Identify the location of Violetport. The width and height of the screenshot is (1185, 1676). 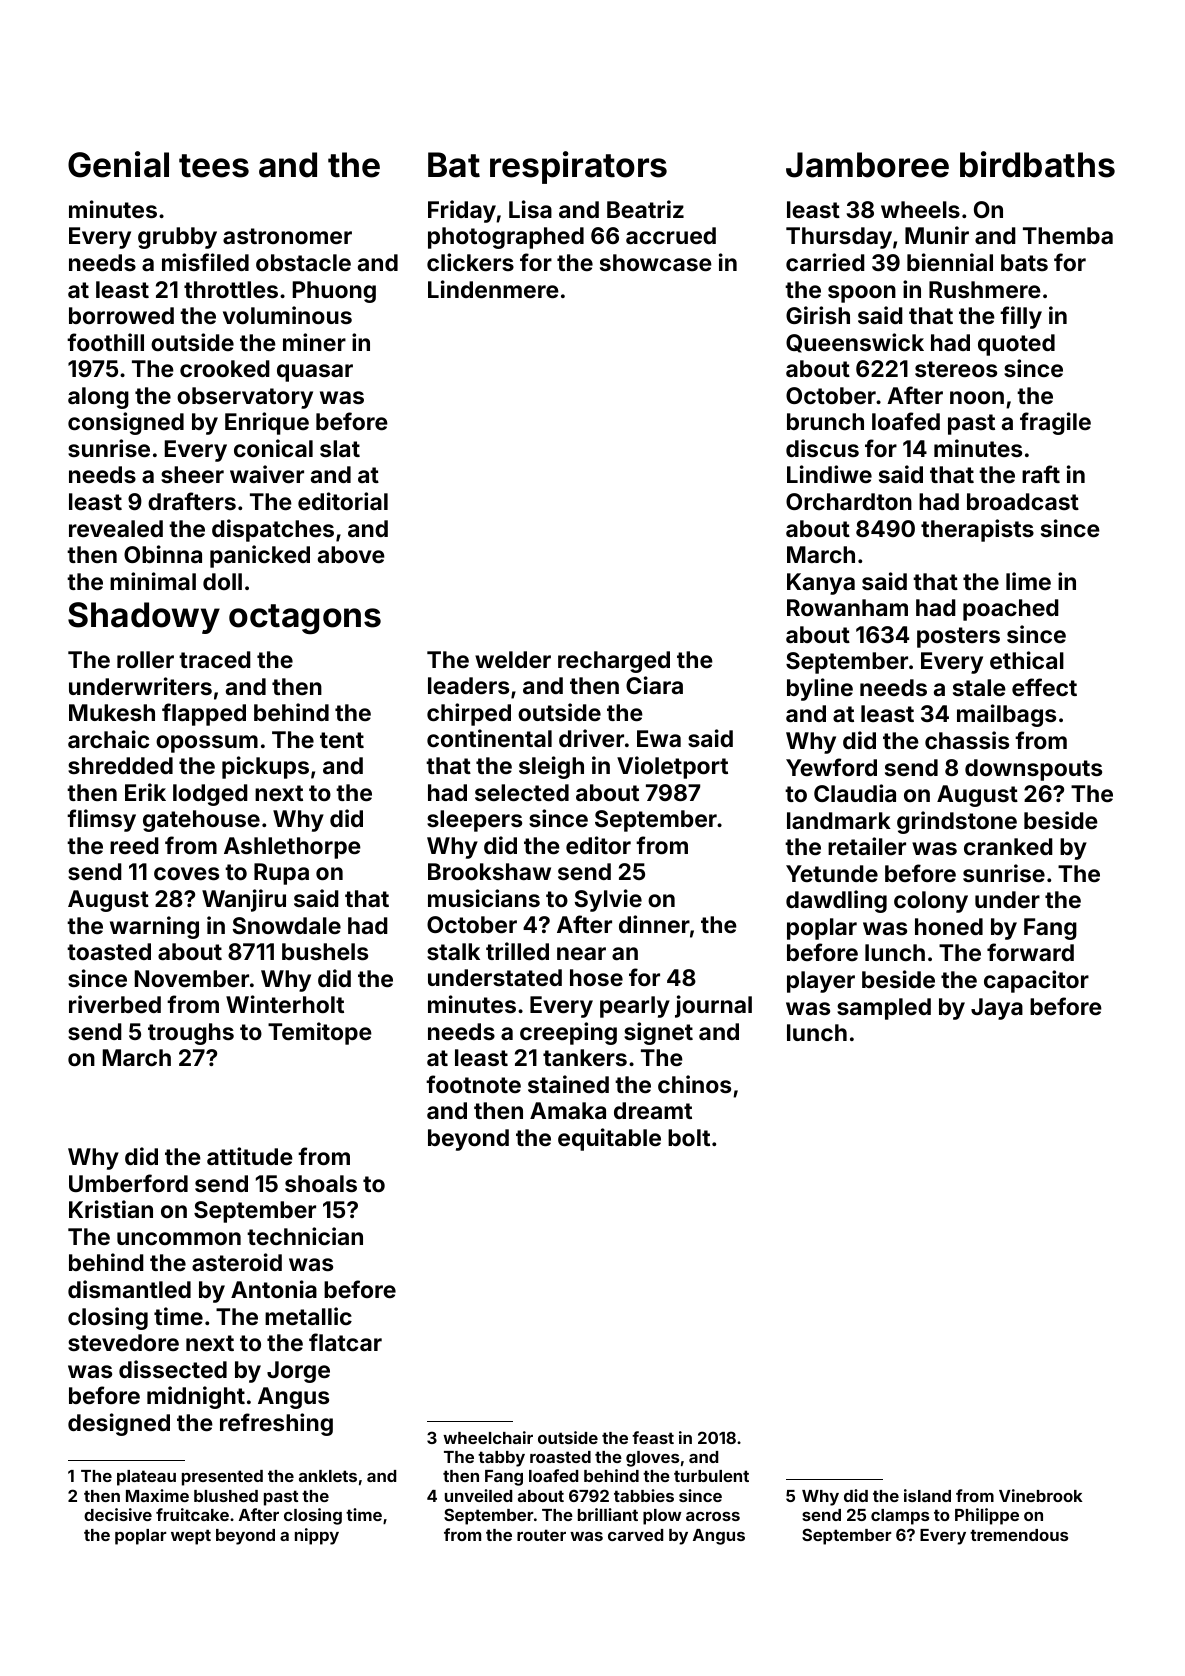
(672, 767).
